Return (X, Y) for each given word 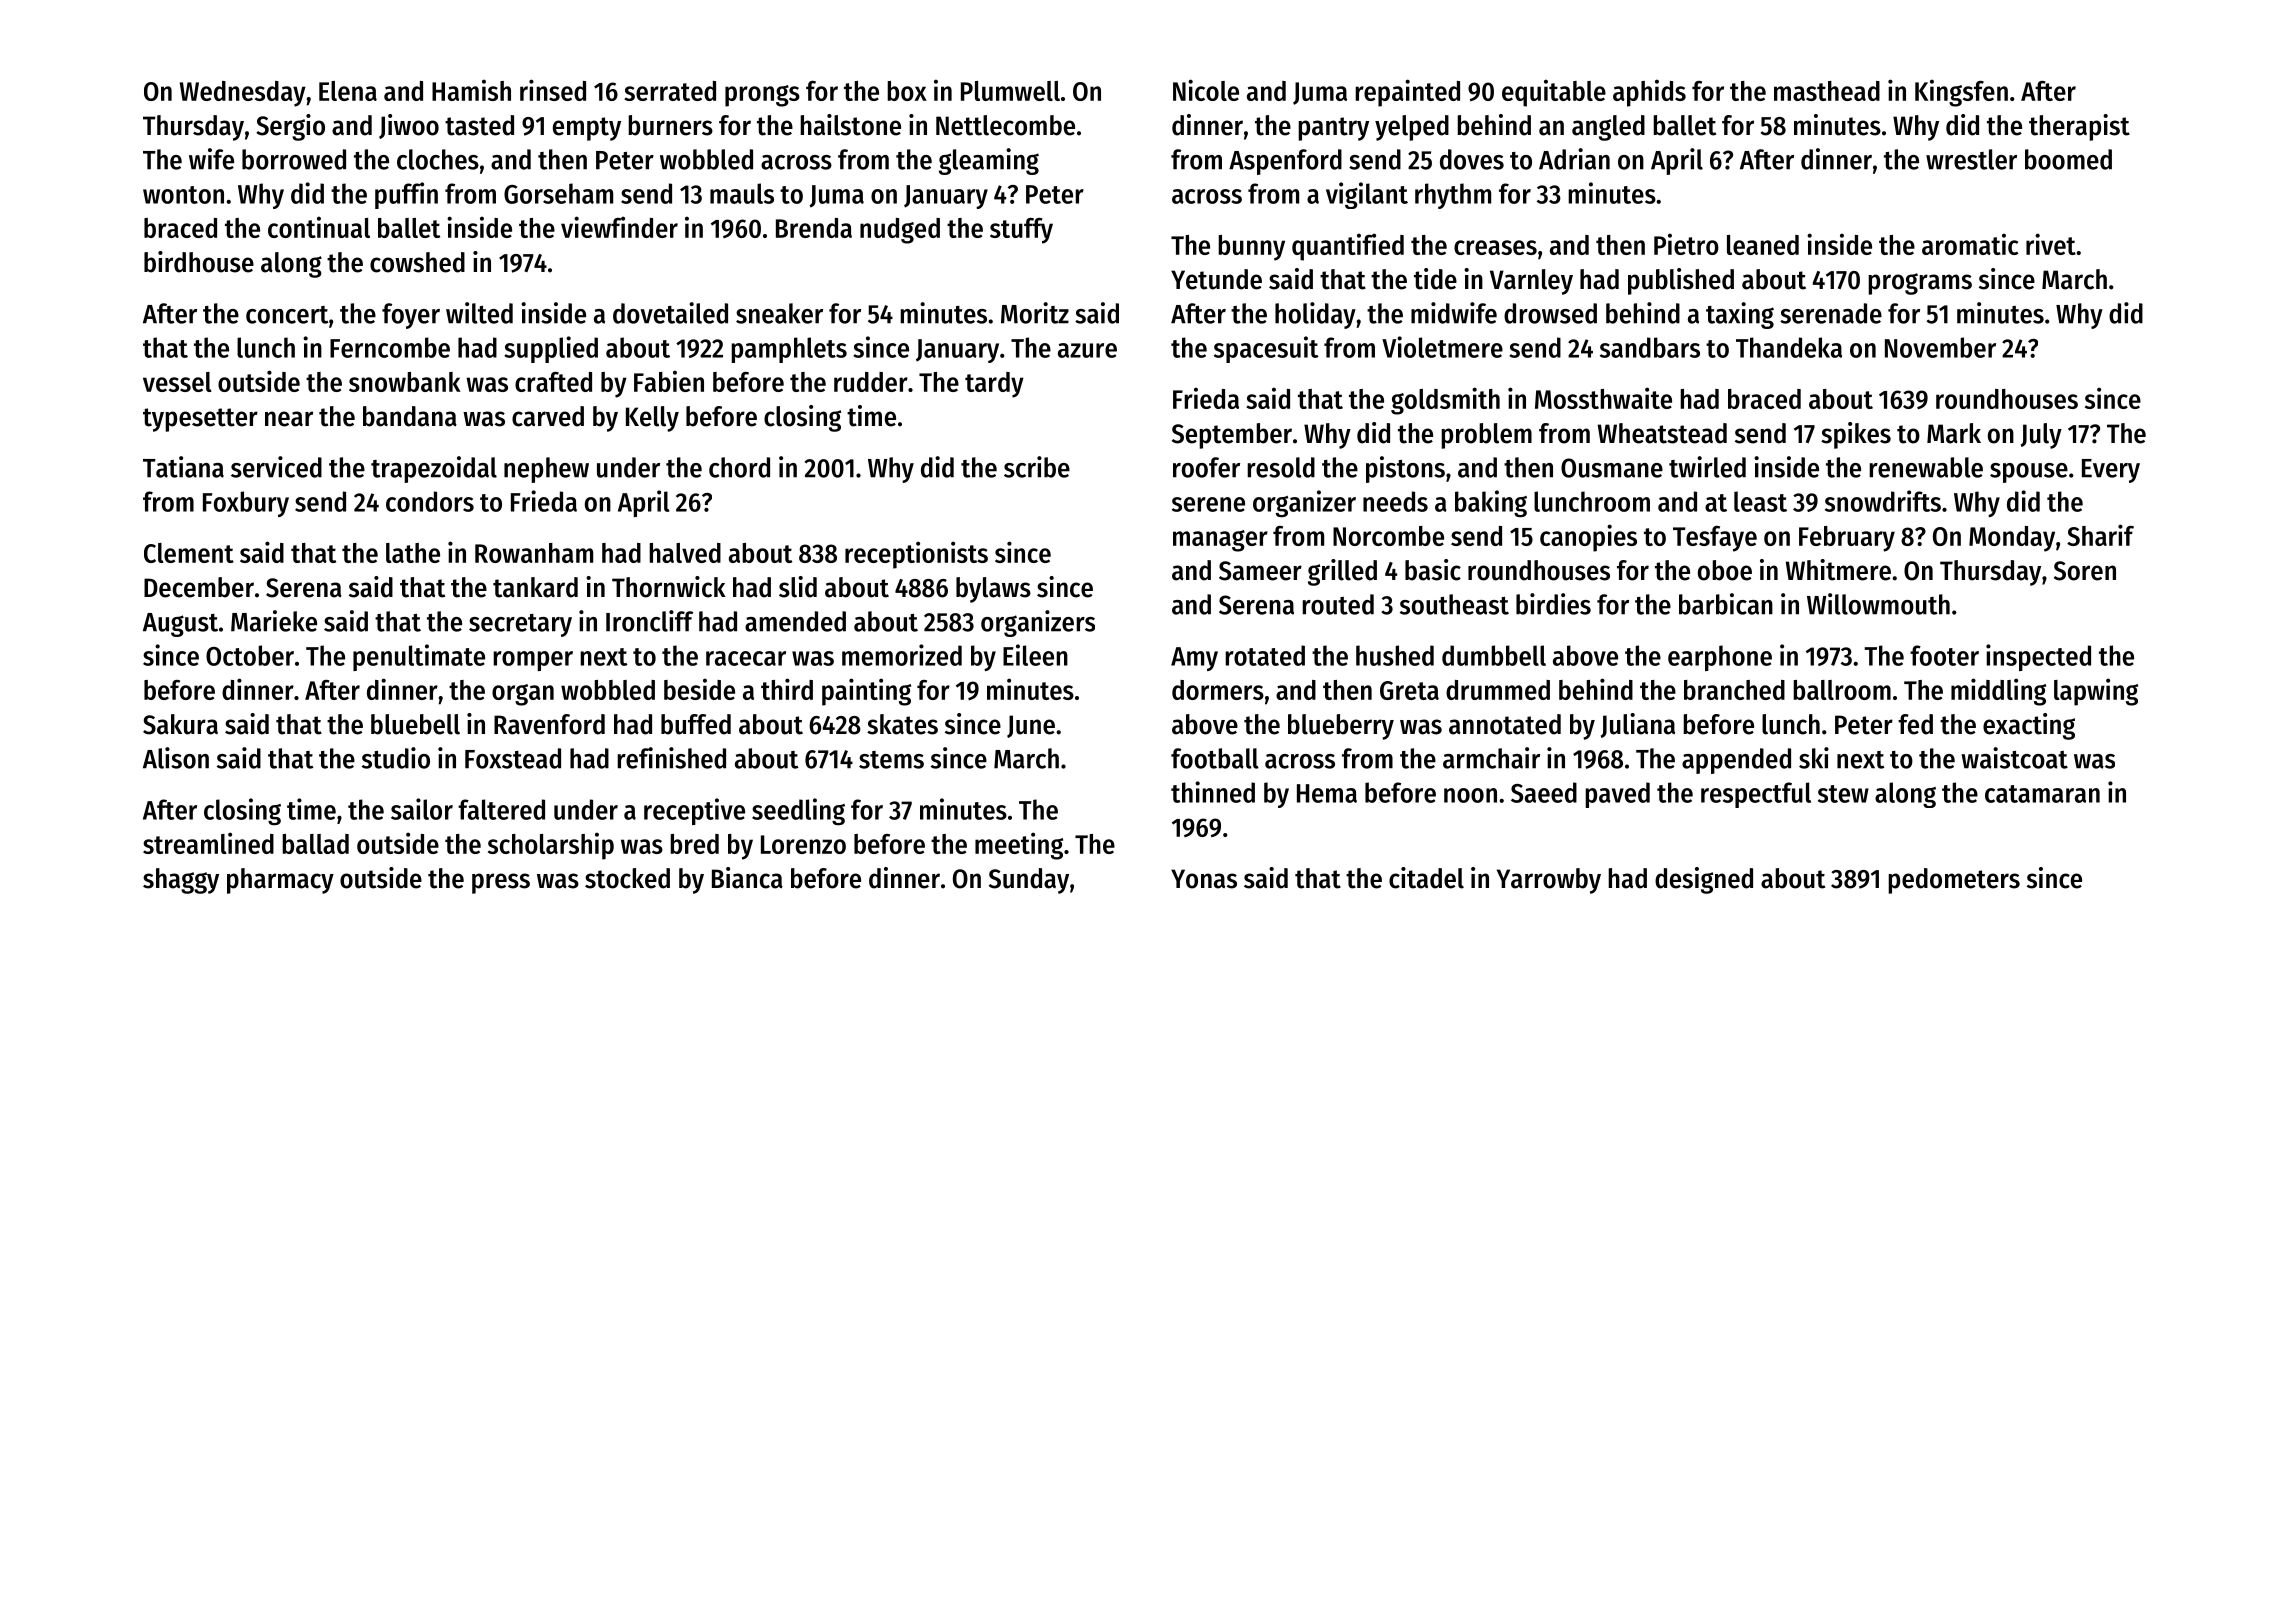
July (2041, 436)
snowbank (405, 382)
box (907, 91)
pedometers (1954, 881)
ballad (315, 844)
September (1232, 436)
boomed (2068, 159)
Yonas (1204, 879)
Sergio (290, 127)
